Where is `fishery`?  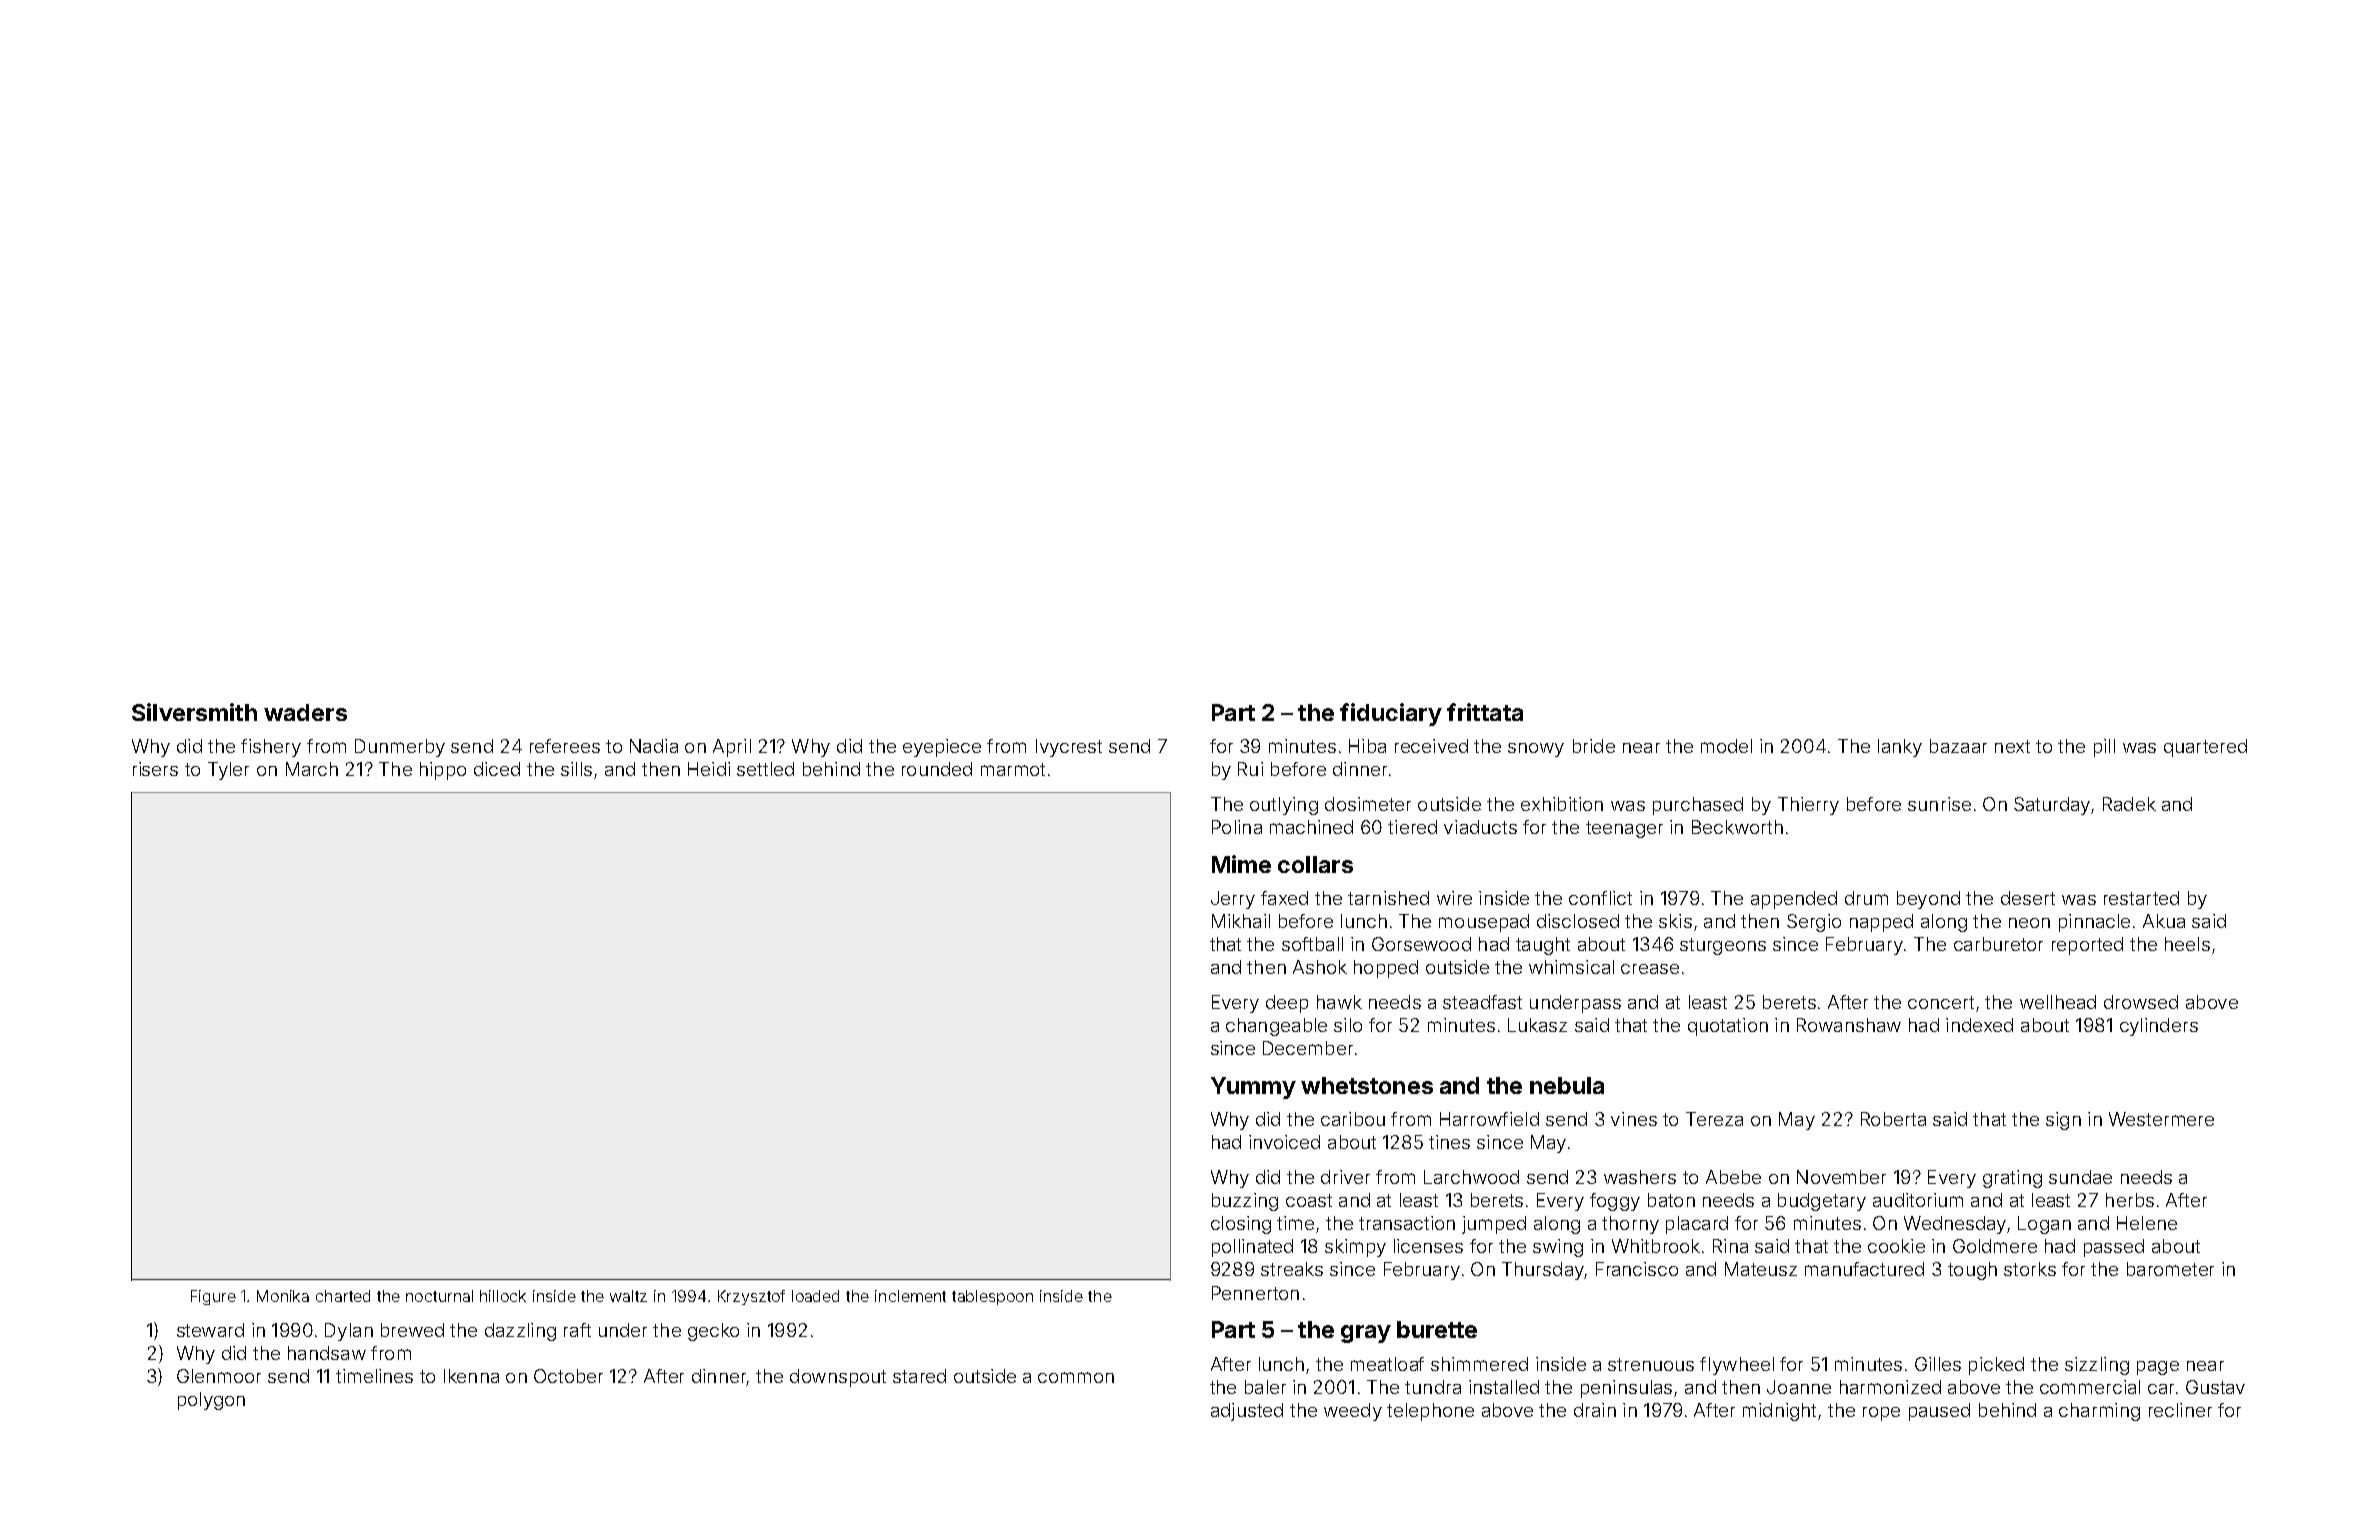 fishery is located at coordinates (271, 748).
